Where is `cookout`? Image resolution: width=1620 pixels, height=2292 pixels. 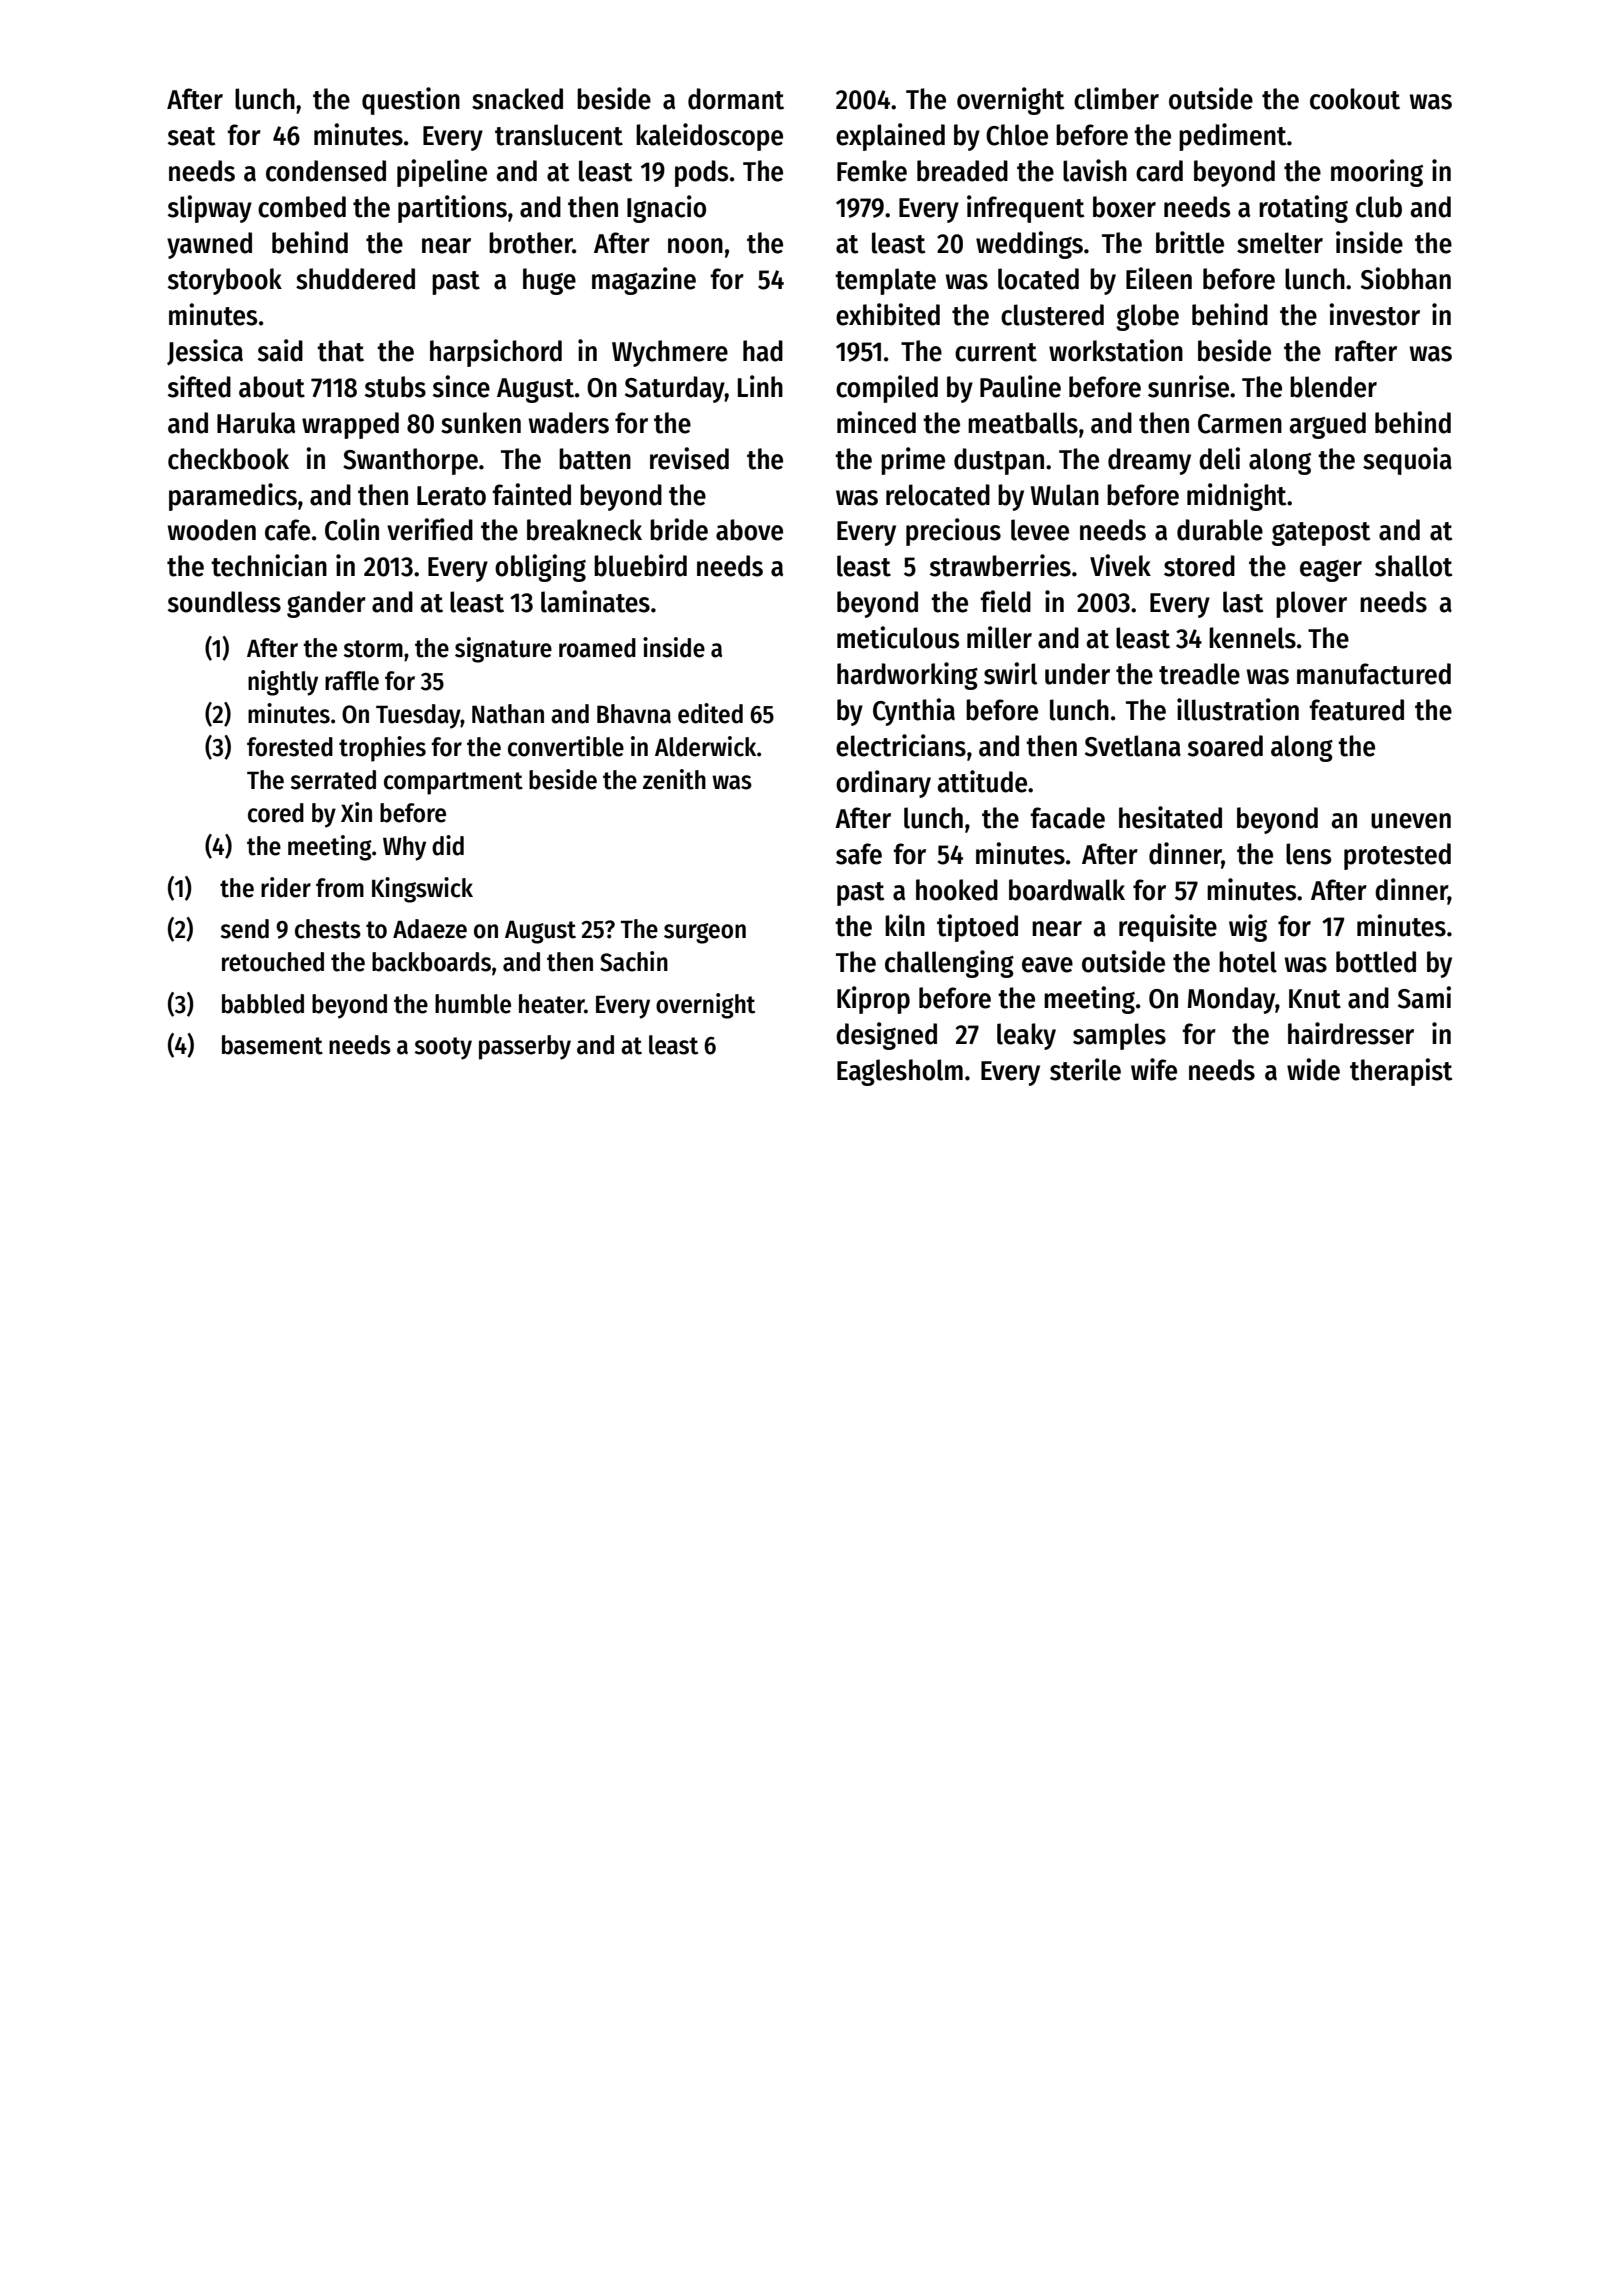 cookout is located at coordinates (1355, 99).
